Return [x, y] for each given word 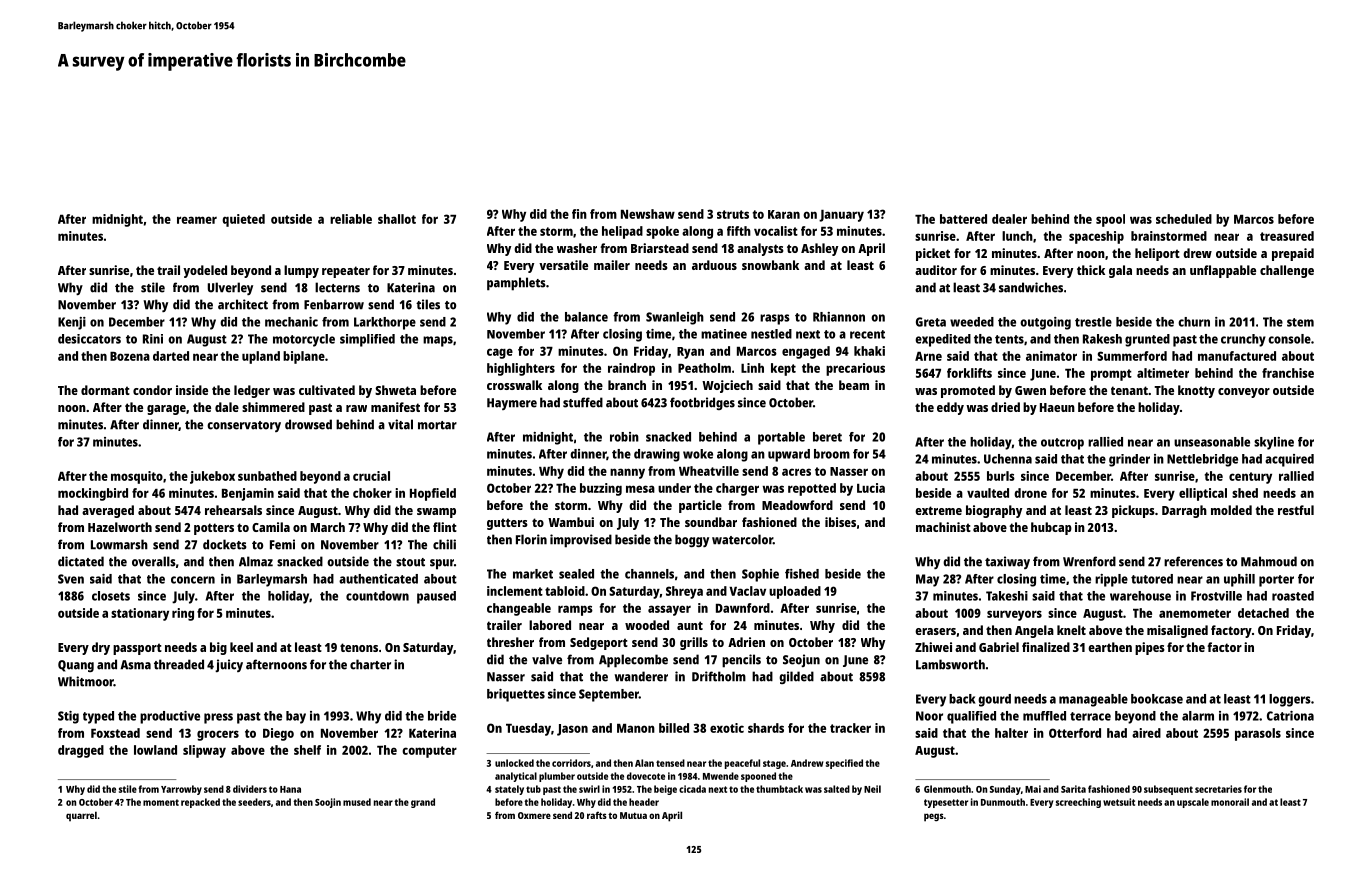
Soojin [328, 803]
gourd [994, 700]
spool [1110, 220]
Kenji [72, 323]
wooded [647, 625]
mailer [612, 265]
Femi [282, 544]
